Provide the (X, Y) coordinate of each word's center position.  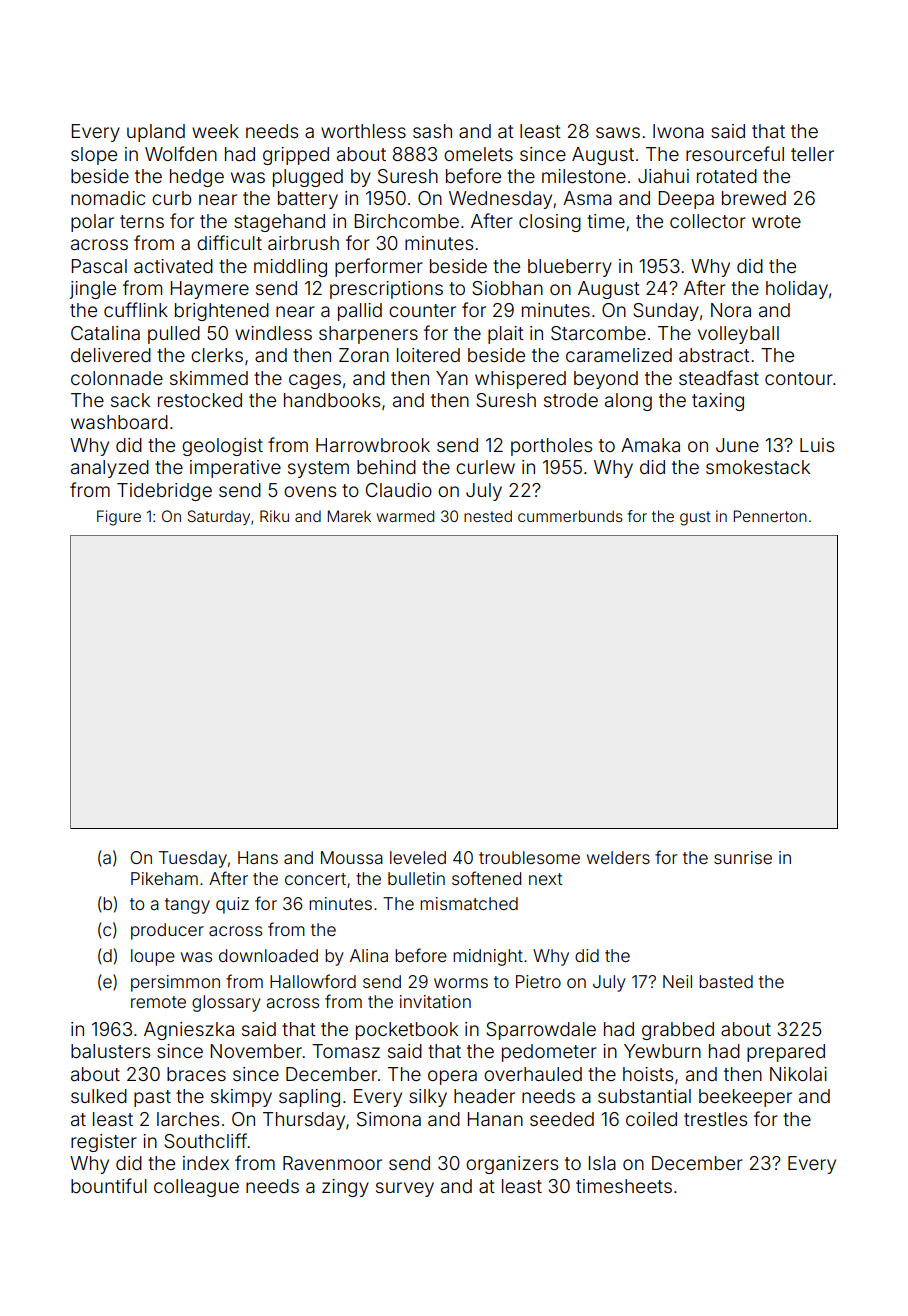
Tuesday (193, 859)
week (215, 131)
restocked (200, 400)
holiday (797, 290)
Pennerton (770, 516)
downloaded (268, 955)
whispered (520, 380)
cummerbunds (570, 516)
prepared (786, 1053)
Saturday (218, 517)
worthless (363, 131)
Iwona (678, 131)
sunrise (743, 857)
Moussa (352, 857)
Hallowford (313, 981)
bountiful (109, 1185)
